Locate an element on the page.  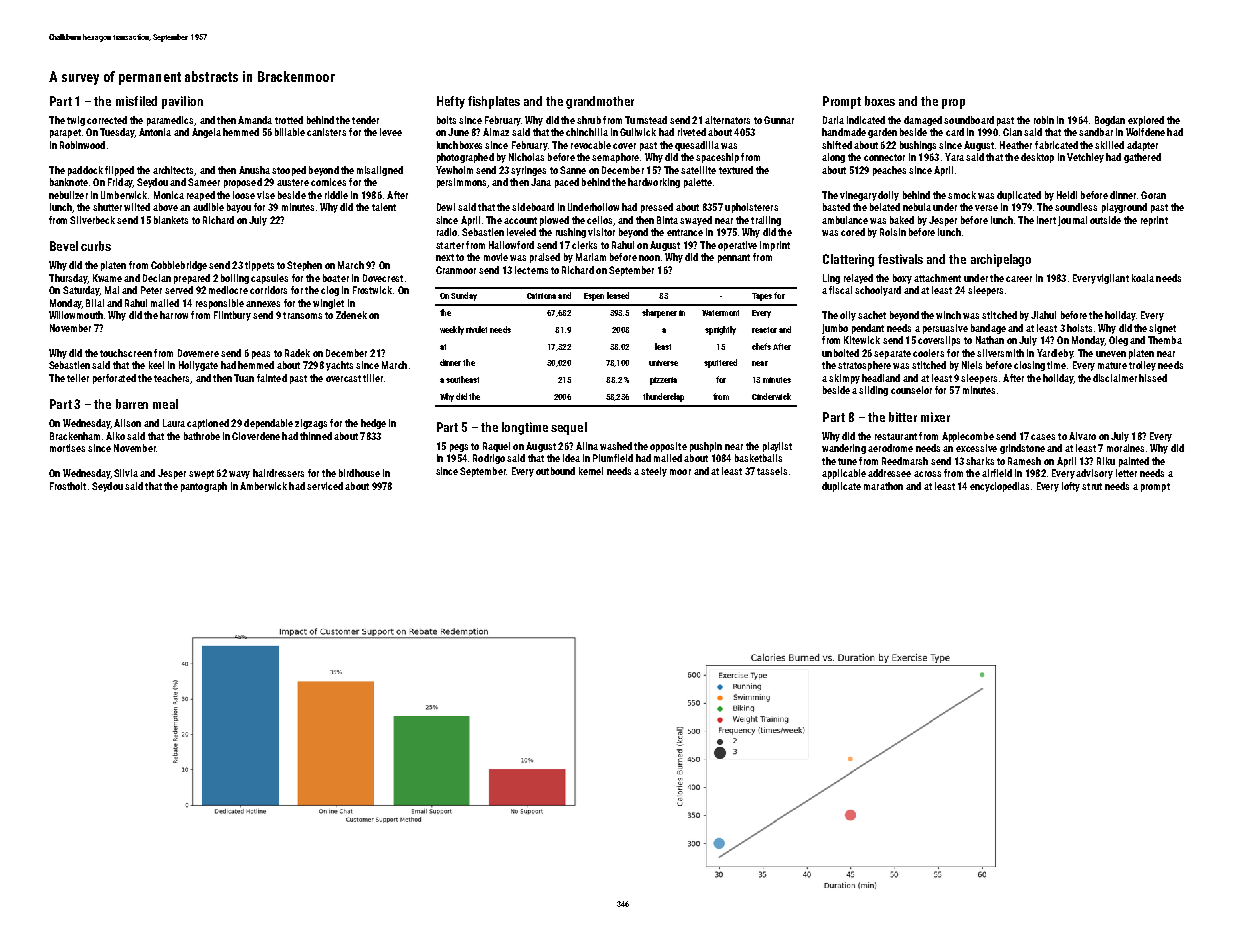
misfiled is located at coordinates (136, 101).
